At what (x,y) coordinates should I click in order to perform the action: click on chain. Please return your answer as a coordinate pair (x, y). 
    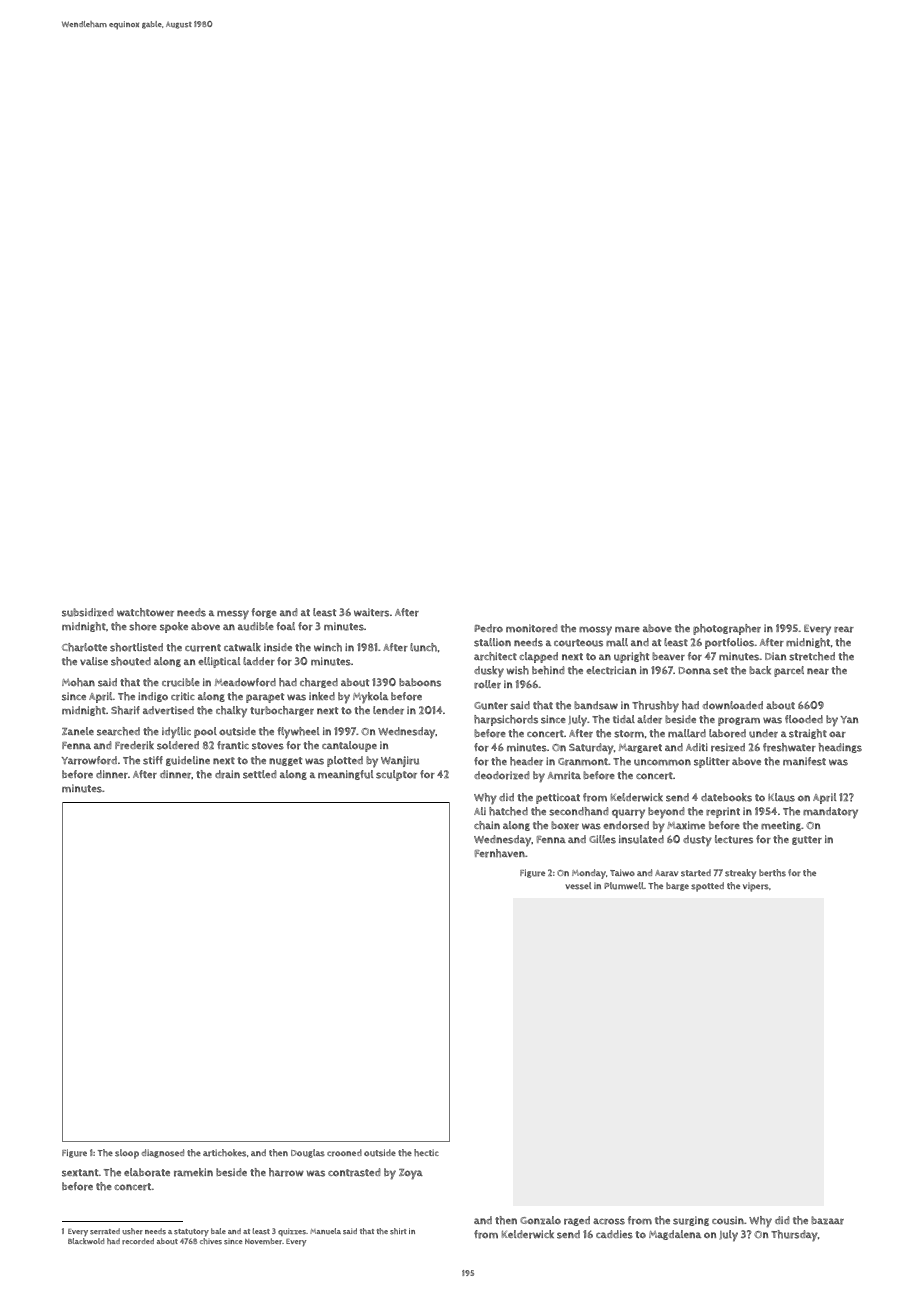
    Looking at the image, I should click on (487, 825).
